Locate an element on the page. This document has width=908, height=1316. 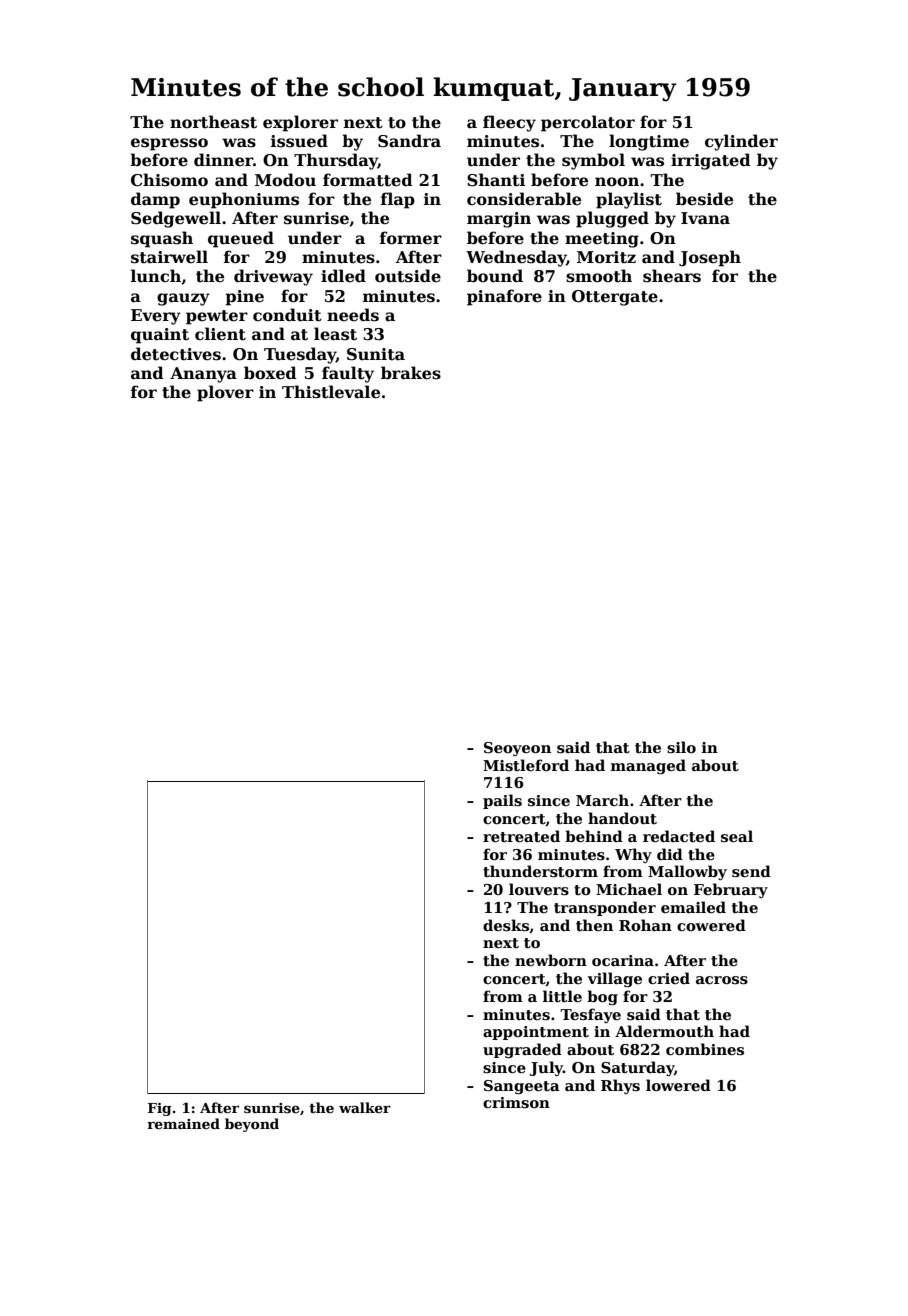
Ottergate is located at coordinates (615, 298).
